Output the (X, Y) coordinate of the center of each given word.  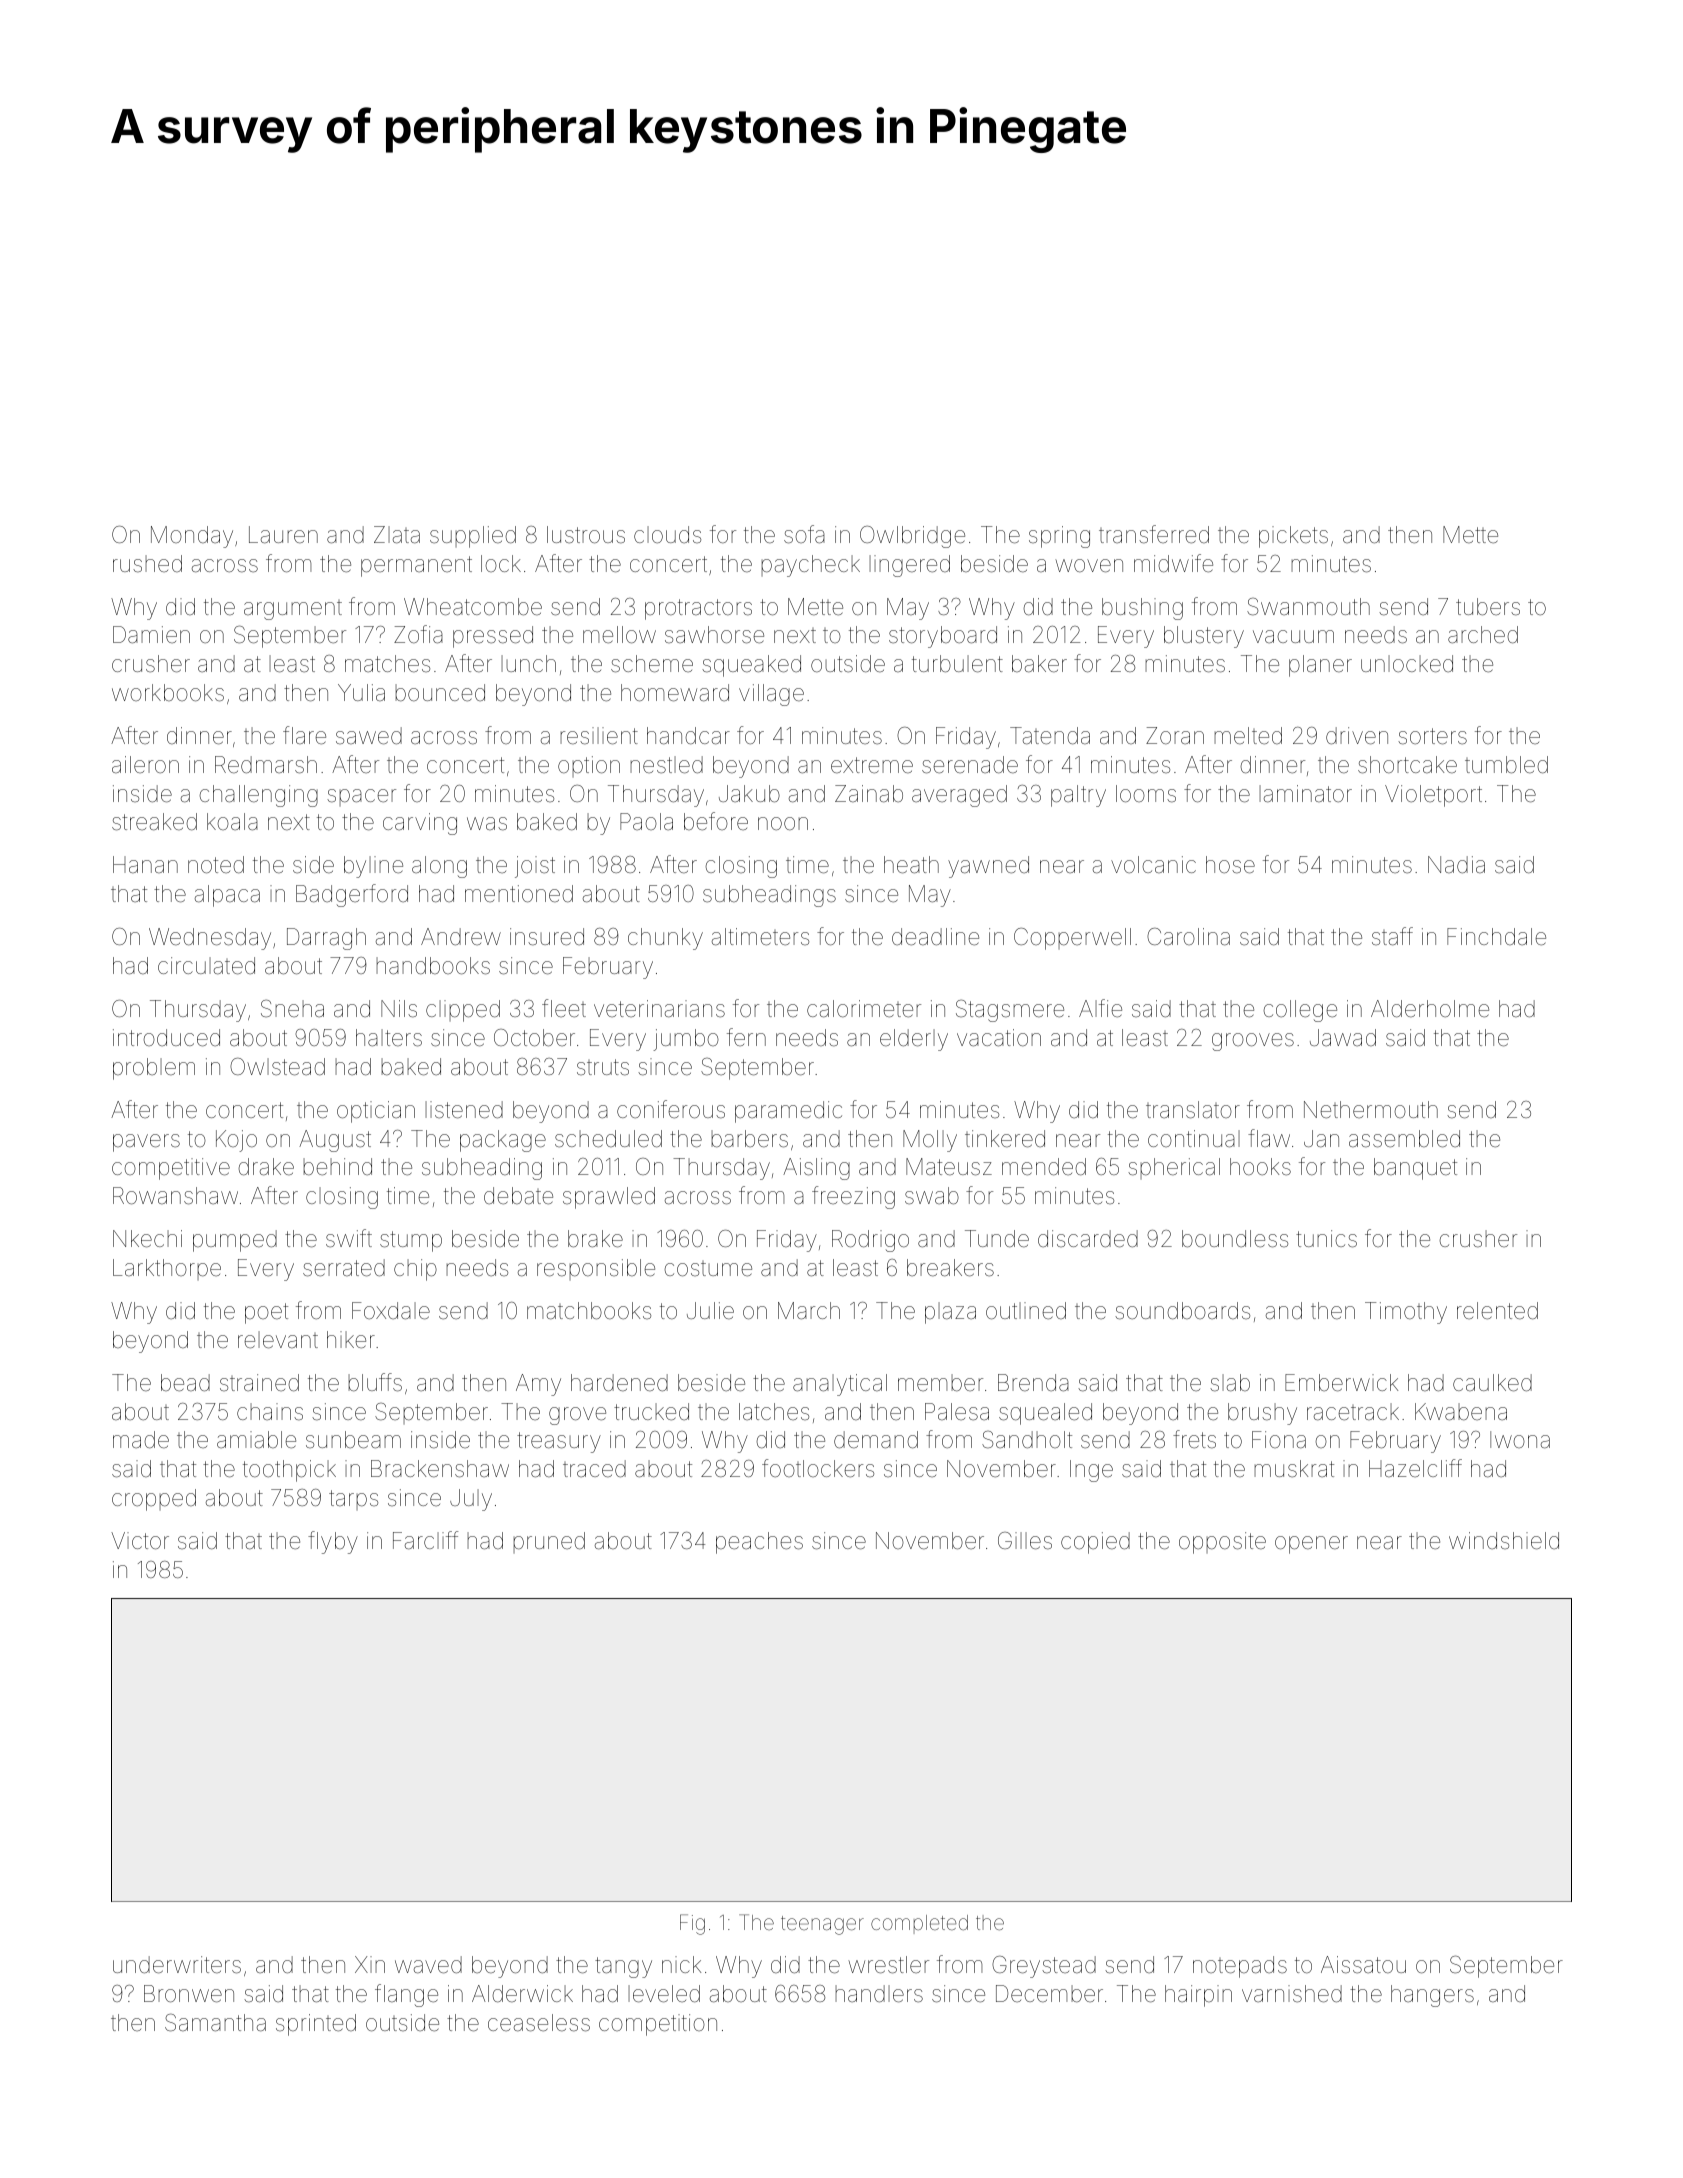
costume (708, 1269)
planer (1320, 666)
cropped (154, 1500)
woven (1089, 566)
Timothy (1406, 1313)
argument (293, 610)
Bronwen (189, 1994)
